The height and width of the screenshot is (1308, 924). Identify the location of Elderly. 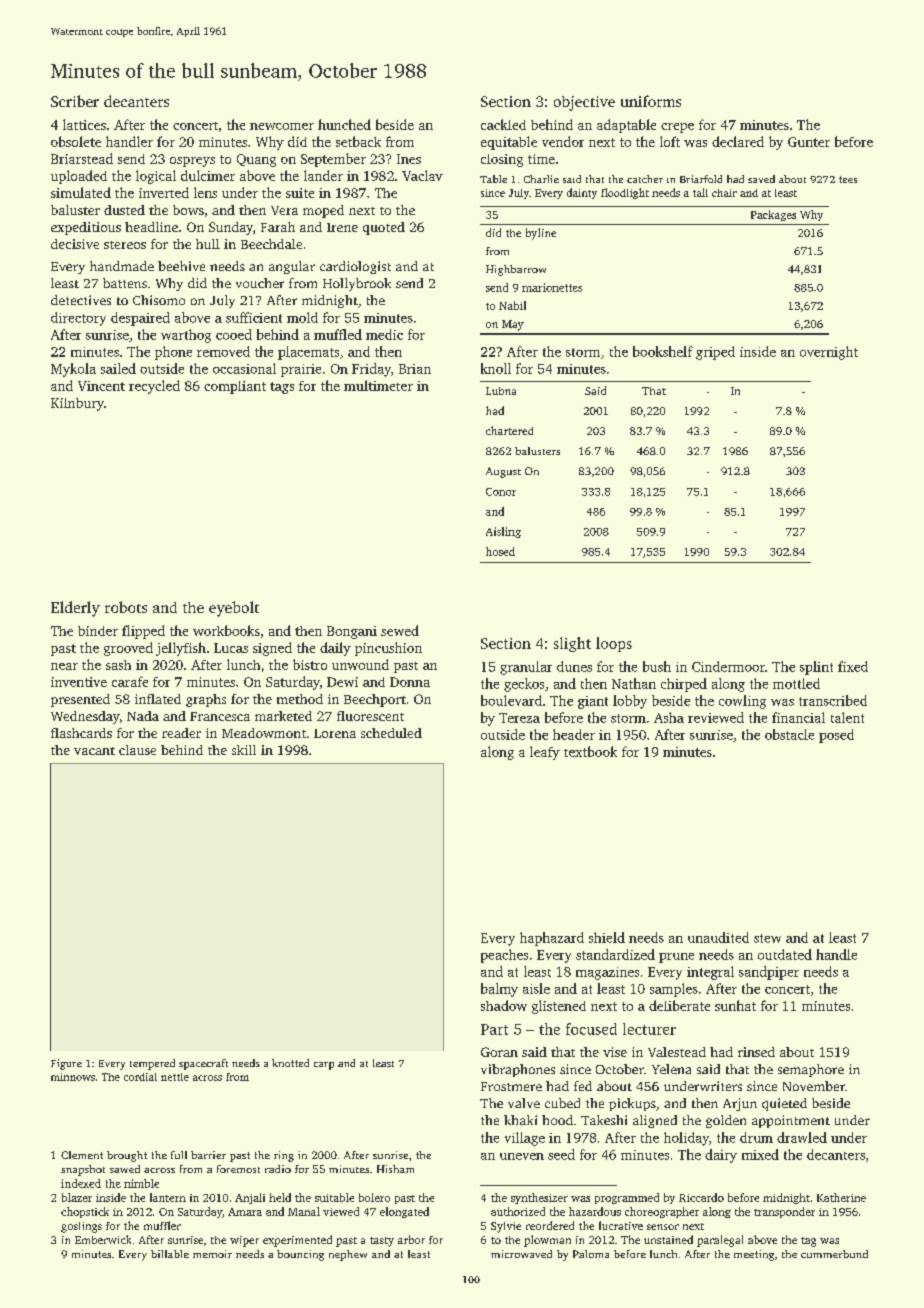
(75, 609).
